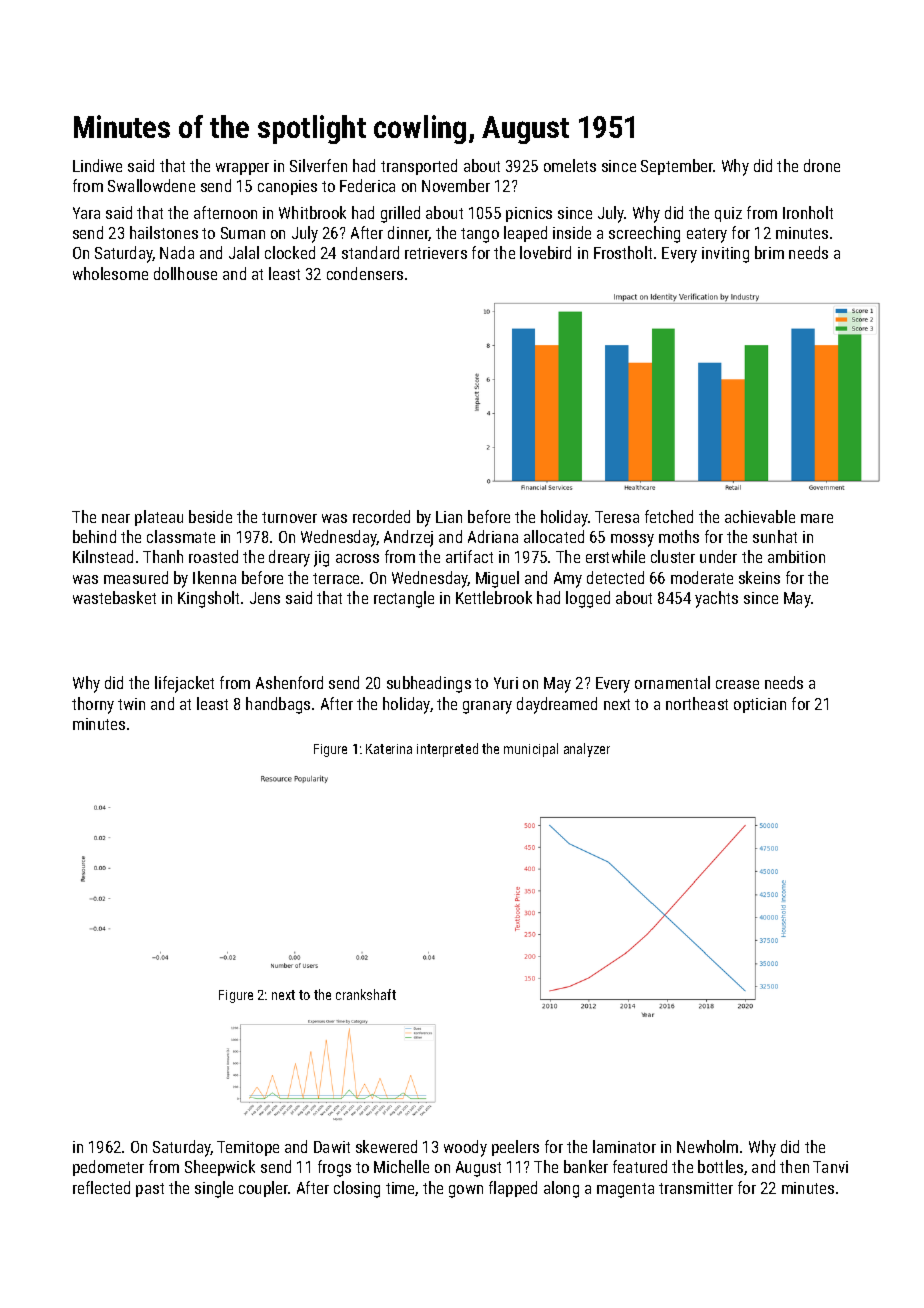 This page has height=1308, width=924. What do you see at coordinates (366, 994) in the page?
I see `crankshaft` at bounding box center [366, 994].
